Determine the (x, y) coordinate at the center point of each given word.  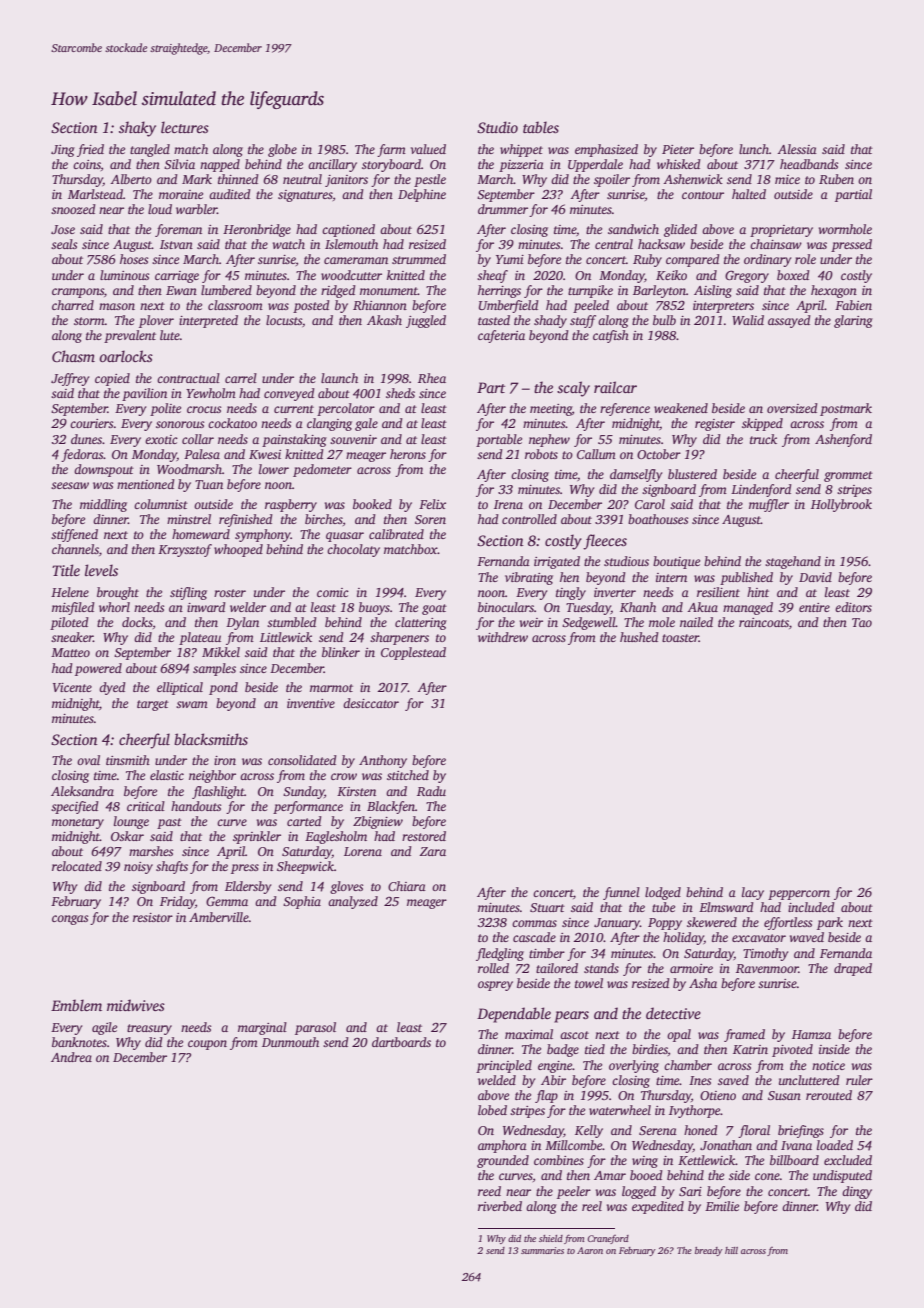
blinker (341, 652)
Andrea (71, 1057)
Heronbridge (257, 230)
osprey (495, 986)
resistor (153, 917)
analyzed (353, 902)
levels (101, 570)
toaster (680, 638)
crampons (78, 293)
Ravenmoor (767, 968)
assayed (789, 321)
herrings (499, 291)
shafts (172, 867)
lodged (663, 893)
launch (339, 378)
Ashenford (843, 440)
